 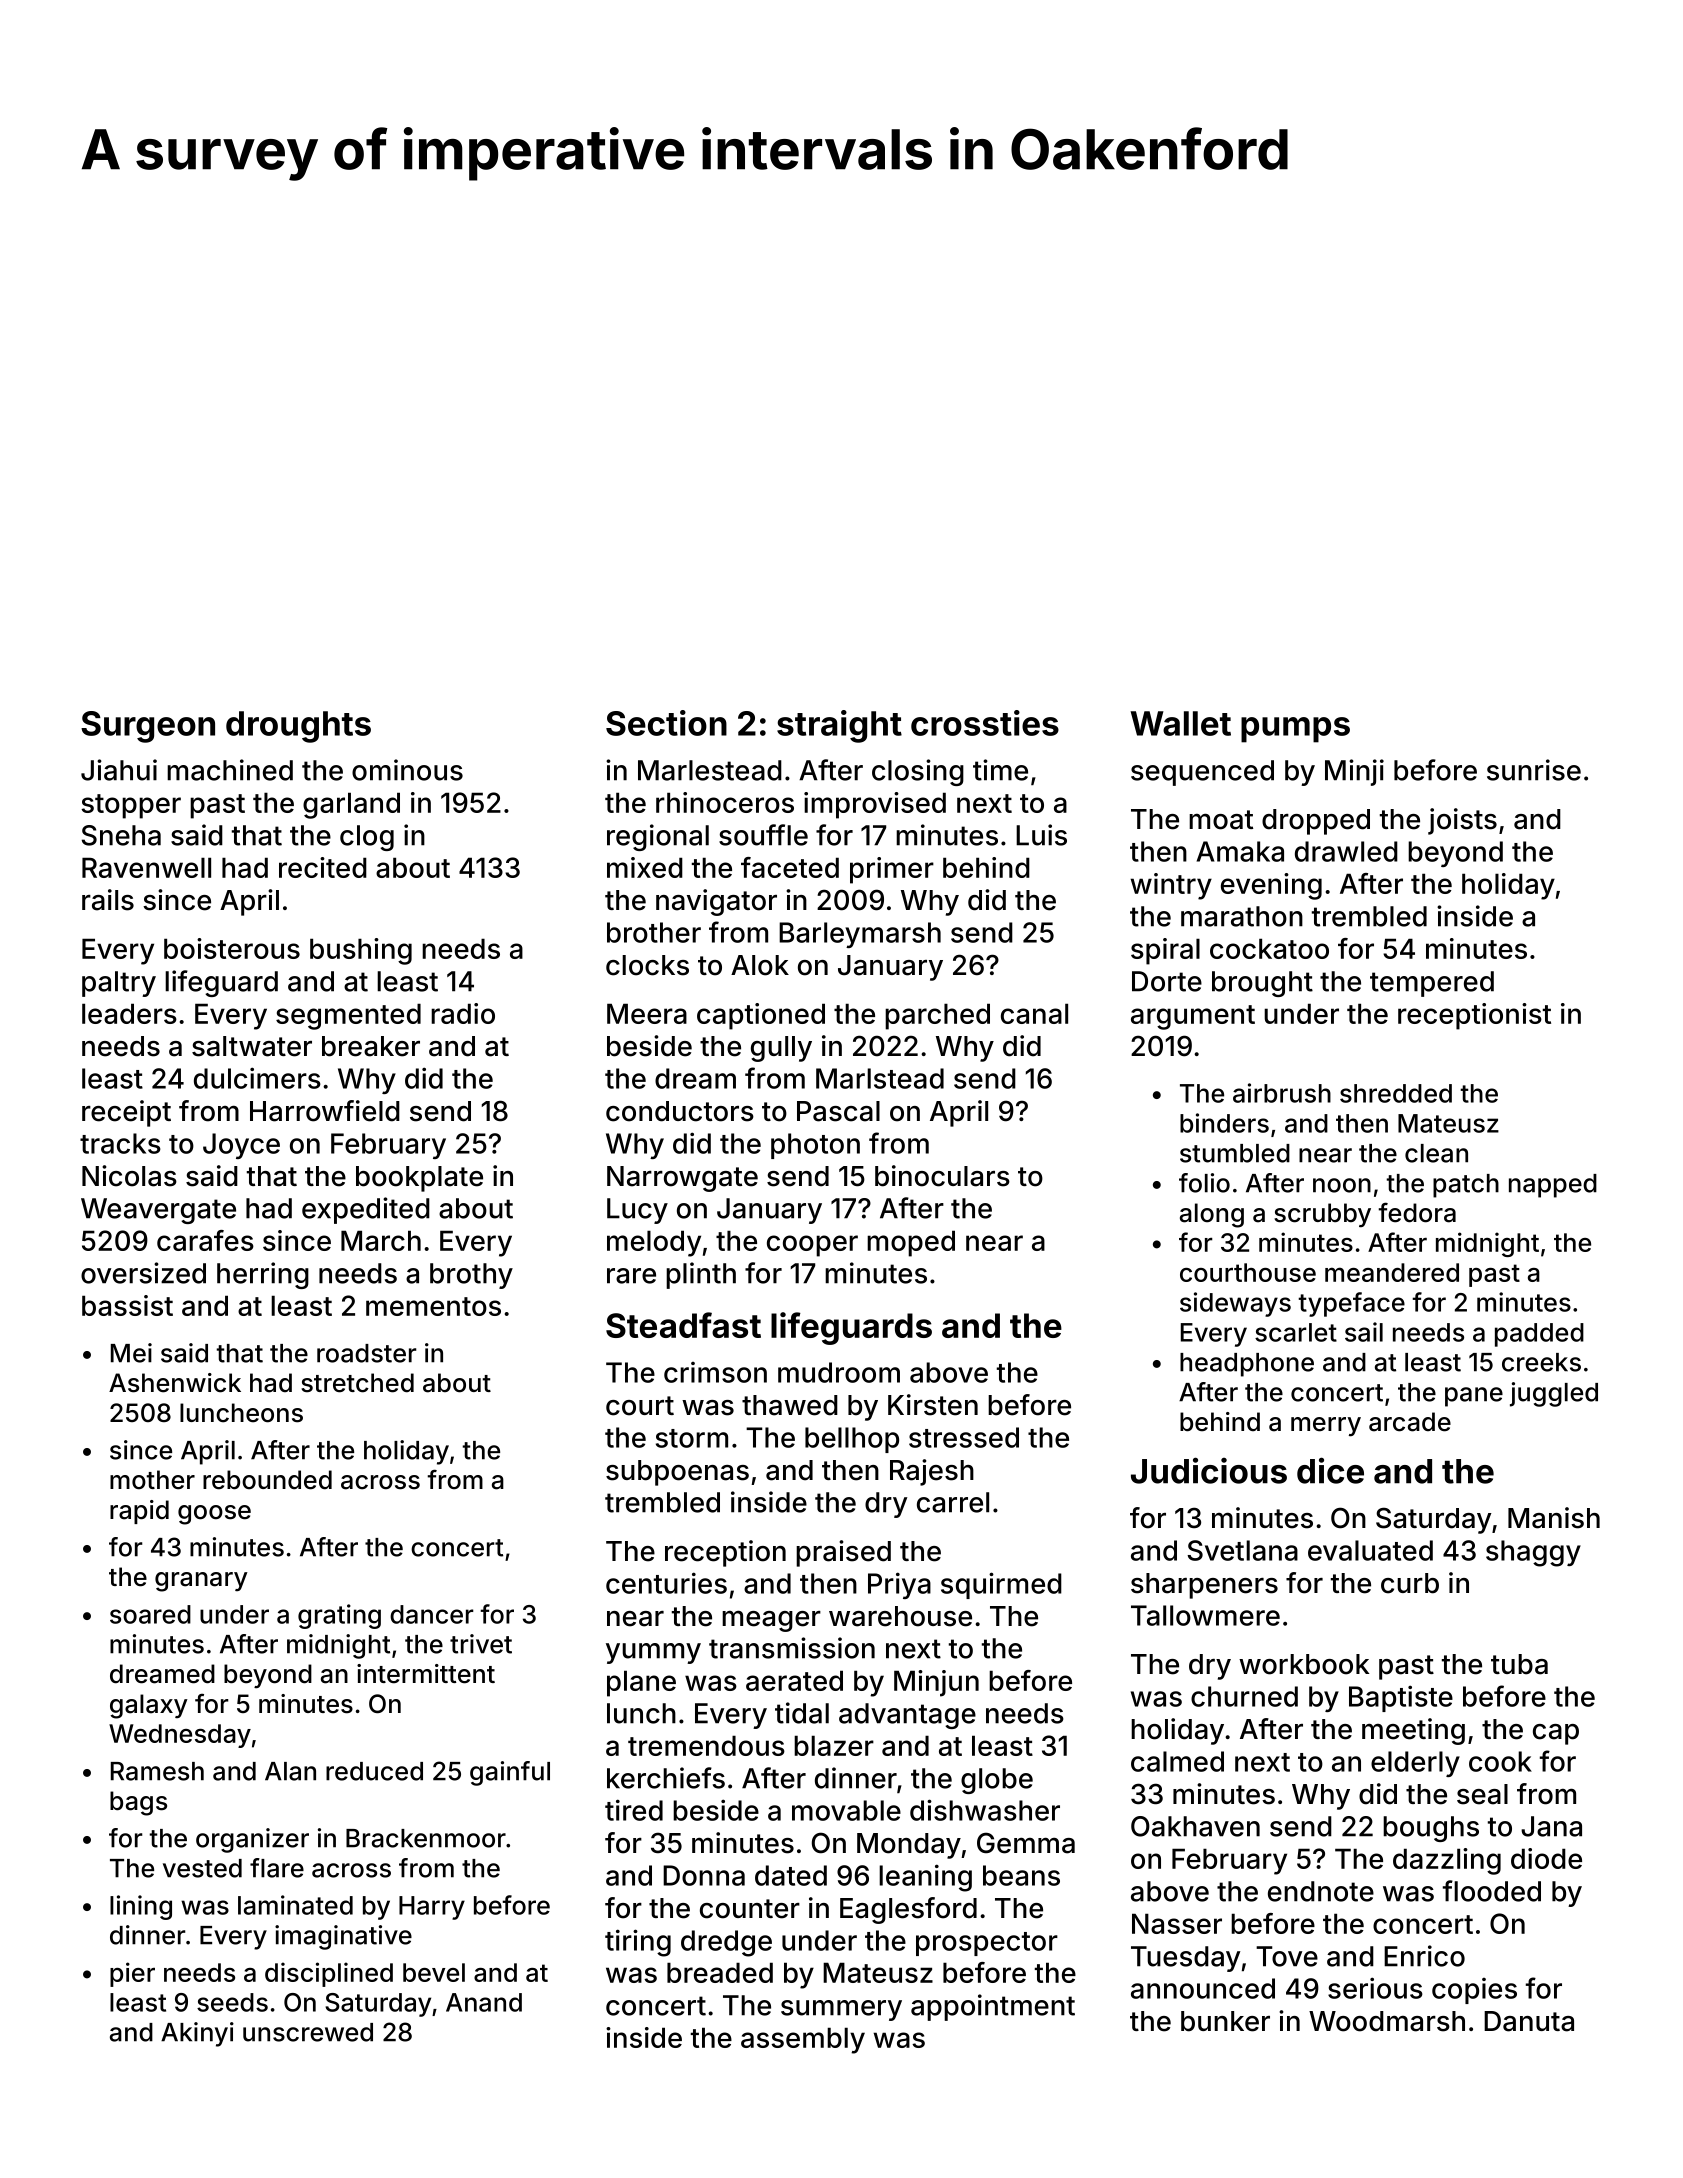 I want to click on appointment, so click(x=993, y=2007).
